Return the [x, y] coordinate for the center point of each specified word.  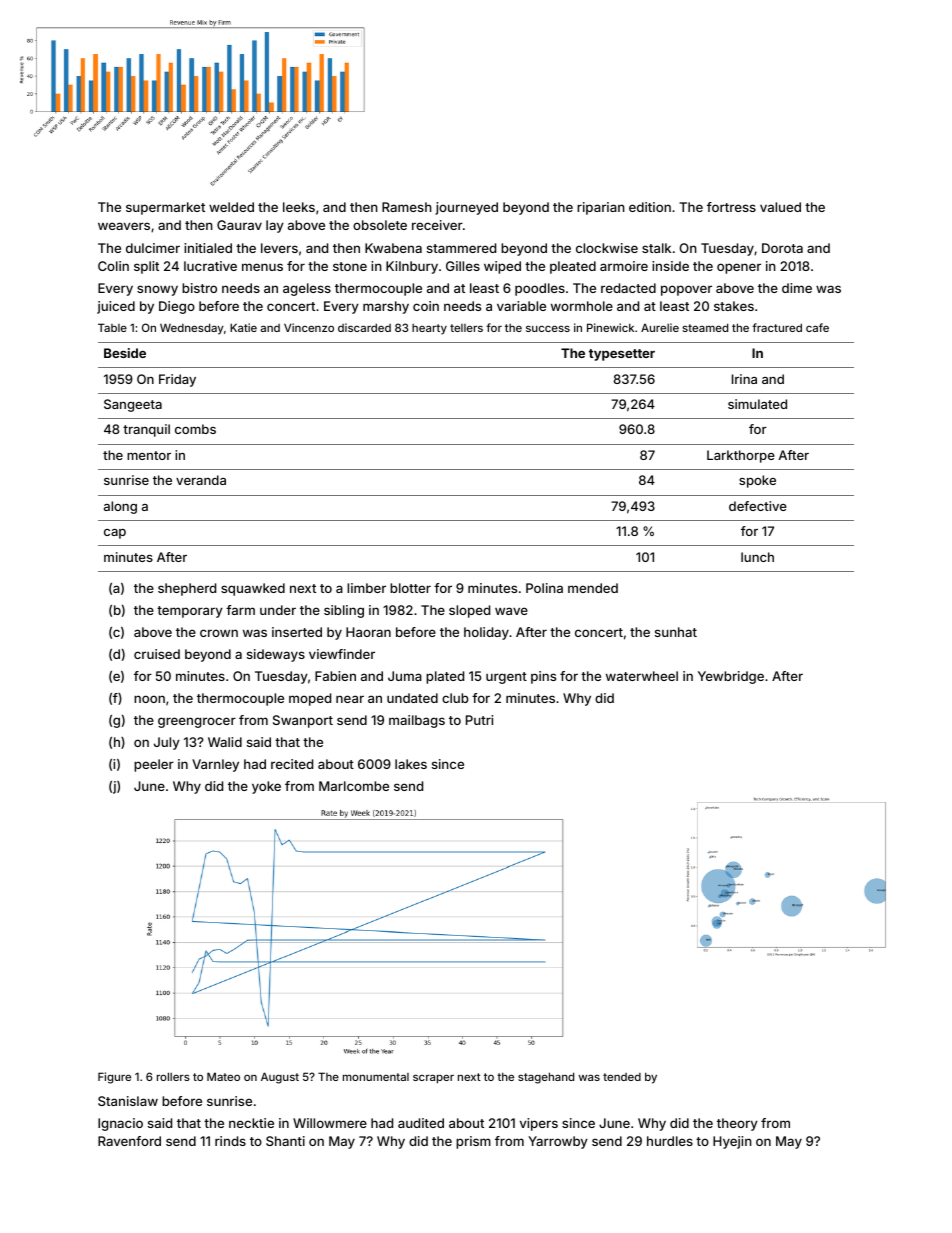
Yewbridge [731, 677]
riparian [601, 208]
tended [622, 1077]
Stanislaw [128, 1101]
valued [780, 207]
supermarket [165, 208]
